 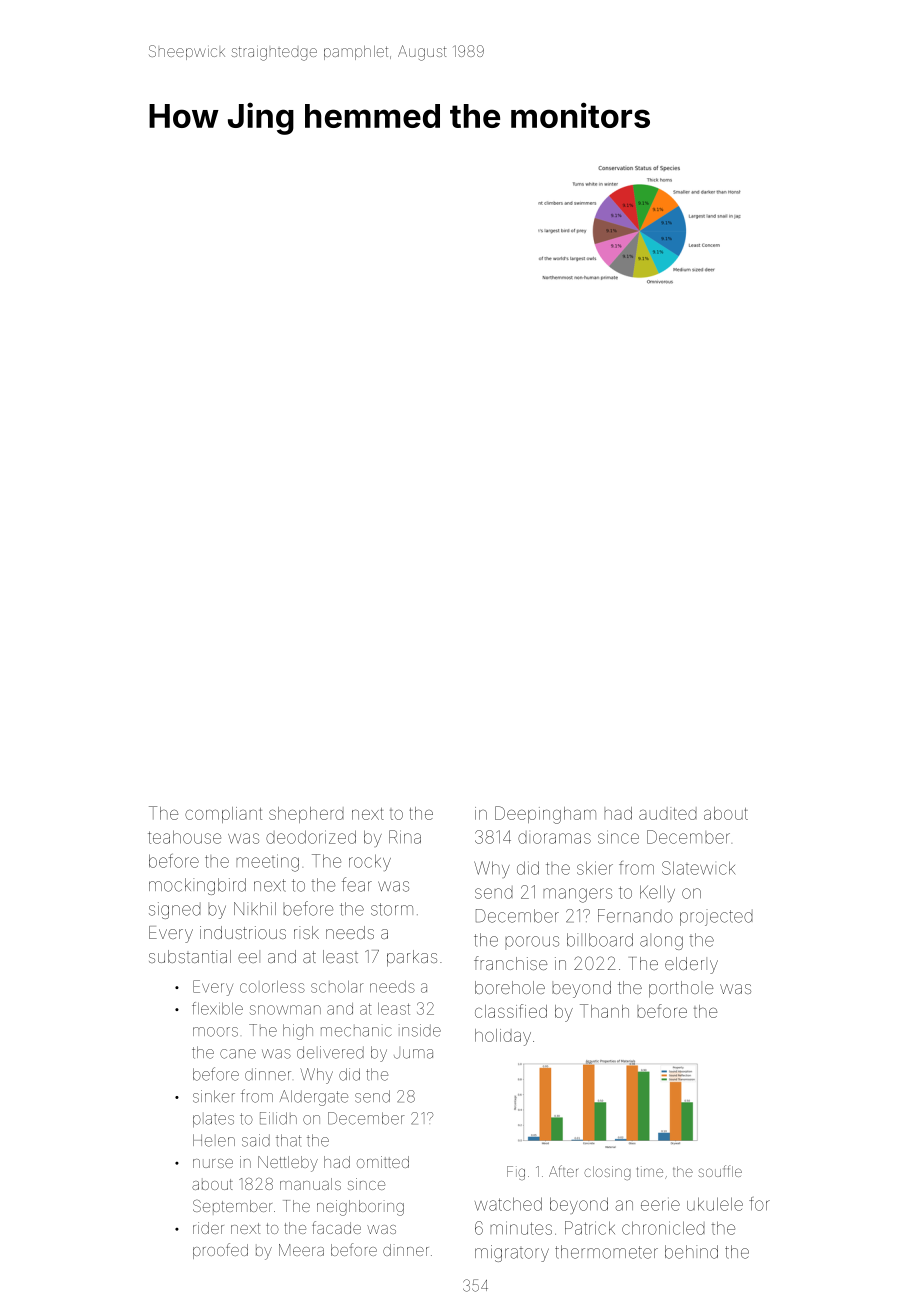 I want to click on Deepingham, so click(x=545, y=815).
